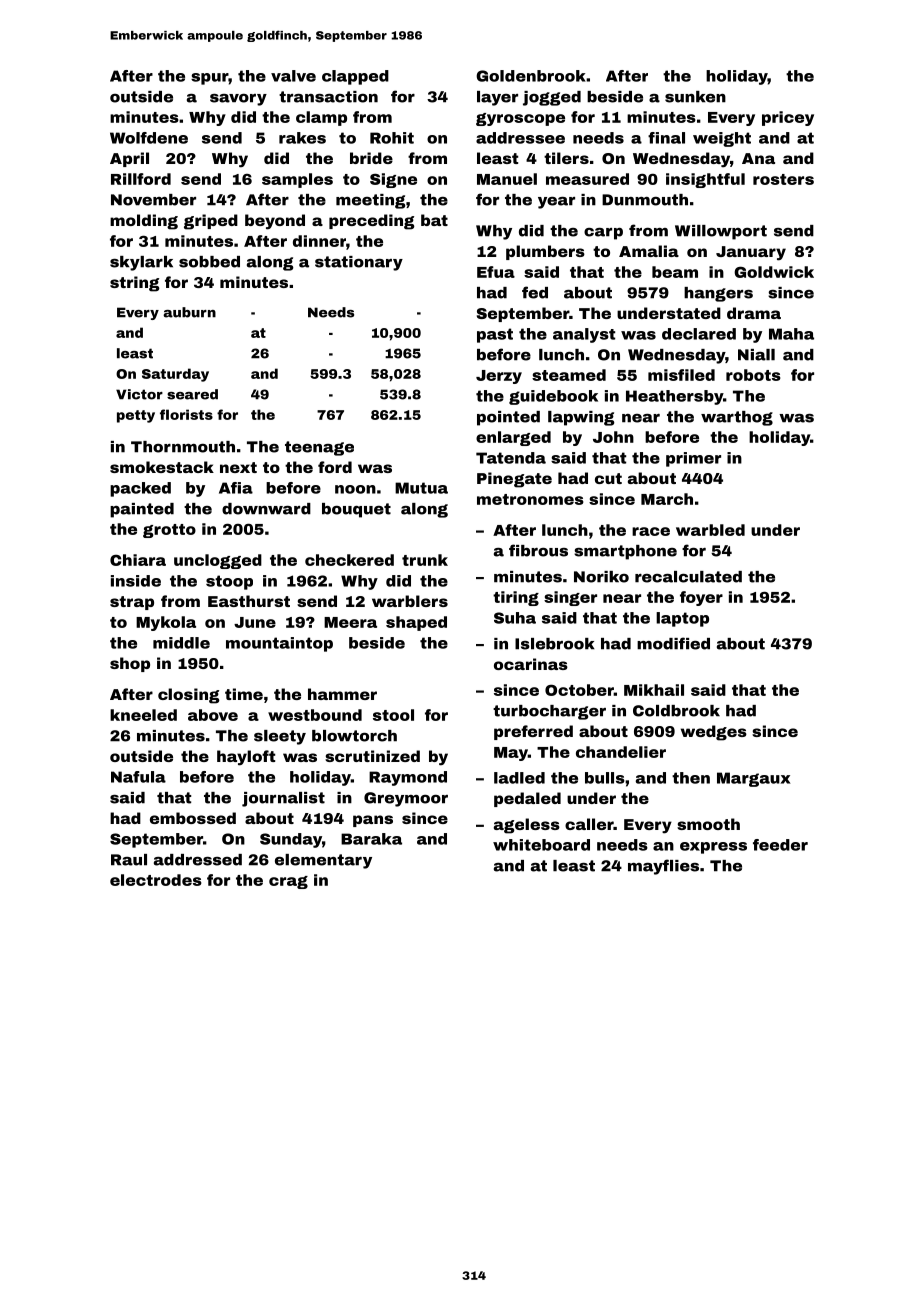 The image size is (924, 1314). What do you see at coordinates (695, 97) in the screenshot?
I see `sunken` at bounding box center [695, 97].
